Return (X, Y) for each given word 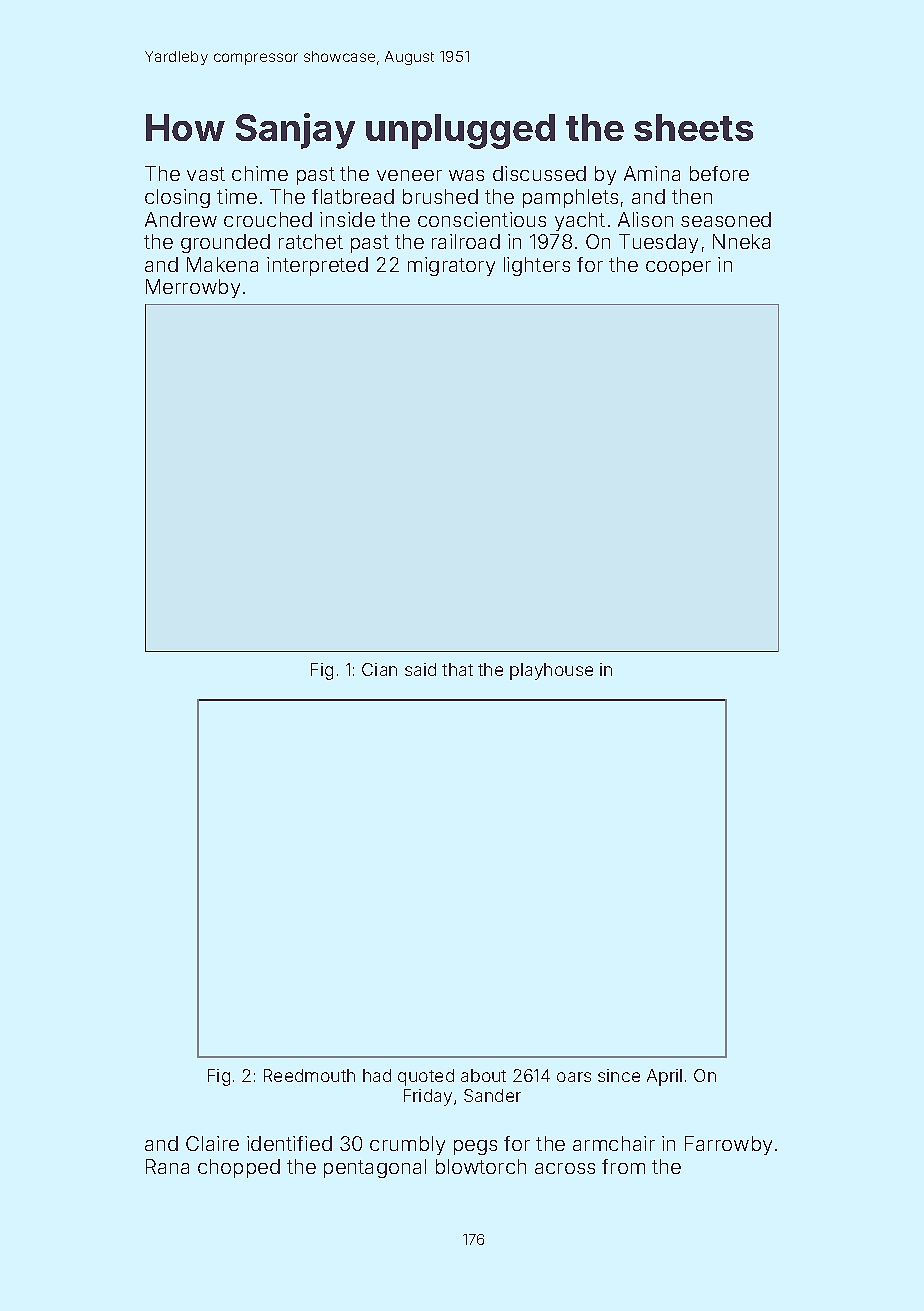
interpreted (317, 266)
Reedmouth (309, 1075)
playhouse (551, 671)
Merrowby (193, 288)
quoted (426, 1077)
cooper (678, 268)
